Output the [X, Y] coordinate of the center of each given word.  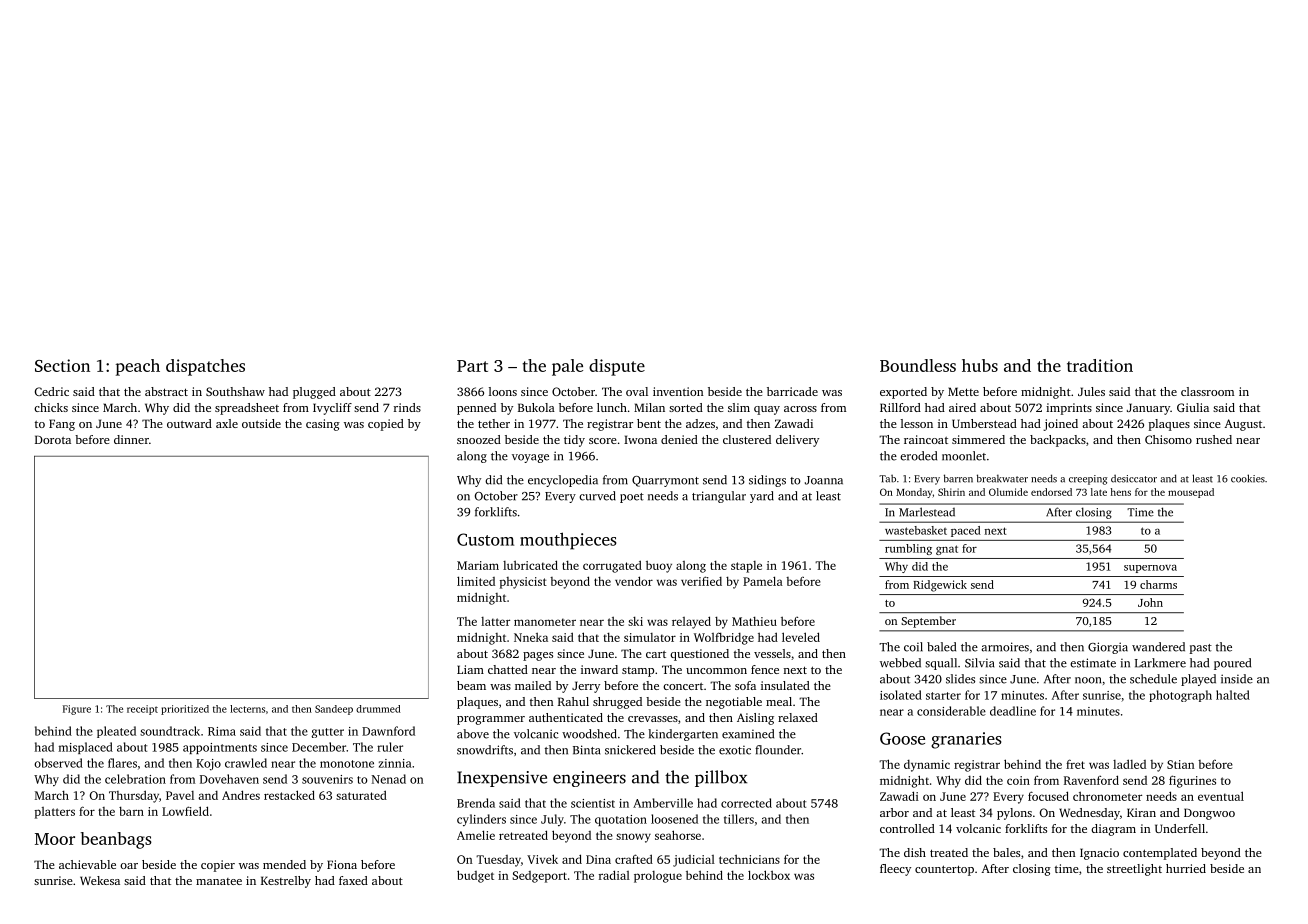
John [1150, 602]
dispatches [205, 367]
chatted [508, 669]
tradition [1100, 365]
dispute [617, 367]
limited [476, 581]
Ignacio [1099, 854]
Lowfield [185, 811]
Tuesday [498, 861]
